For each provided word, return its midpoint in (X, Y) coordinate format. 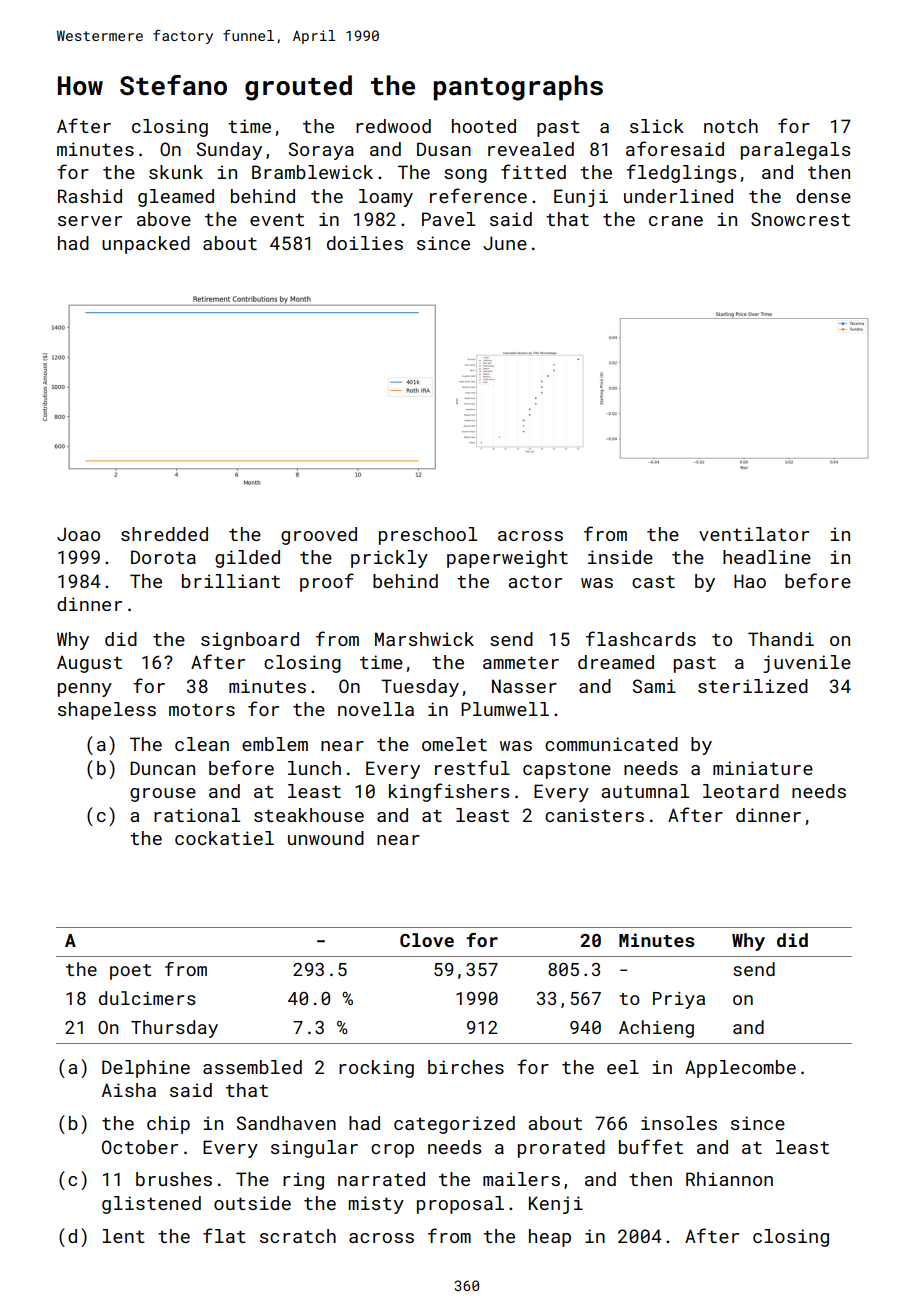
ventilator (754, 534)
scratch (298, 1236)
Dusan (444, 149)
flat (224, 1235)
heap (550, 1238)
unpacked (146, 245)
